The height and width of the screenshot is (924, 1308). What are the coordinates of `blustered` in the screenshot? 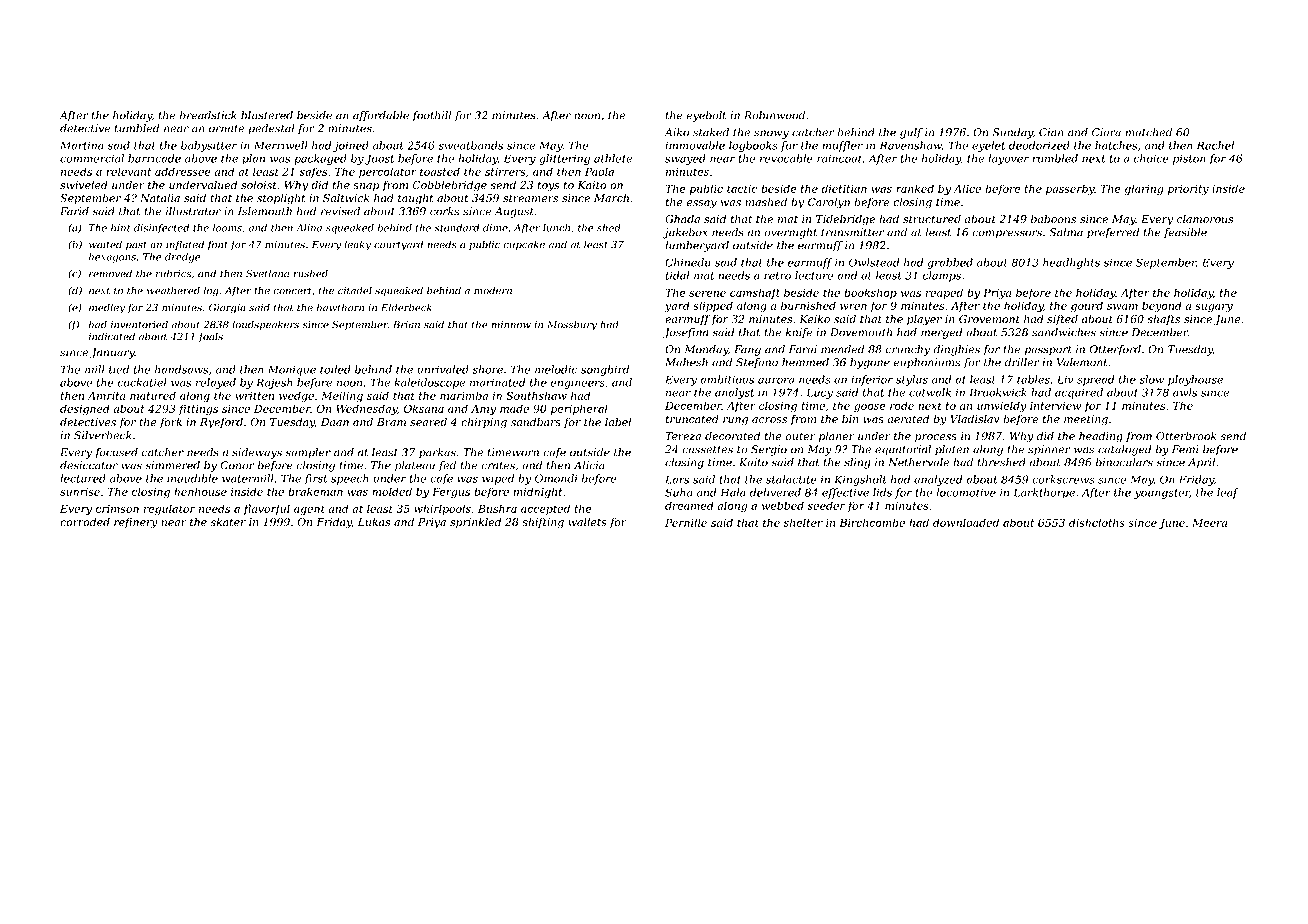 It's located at (267, 115).
